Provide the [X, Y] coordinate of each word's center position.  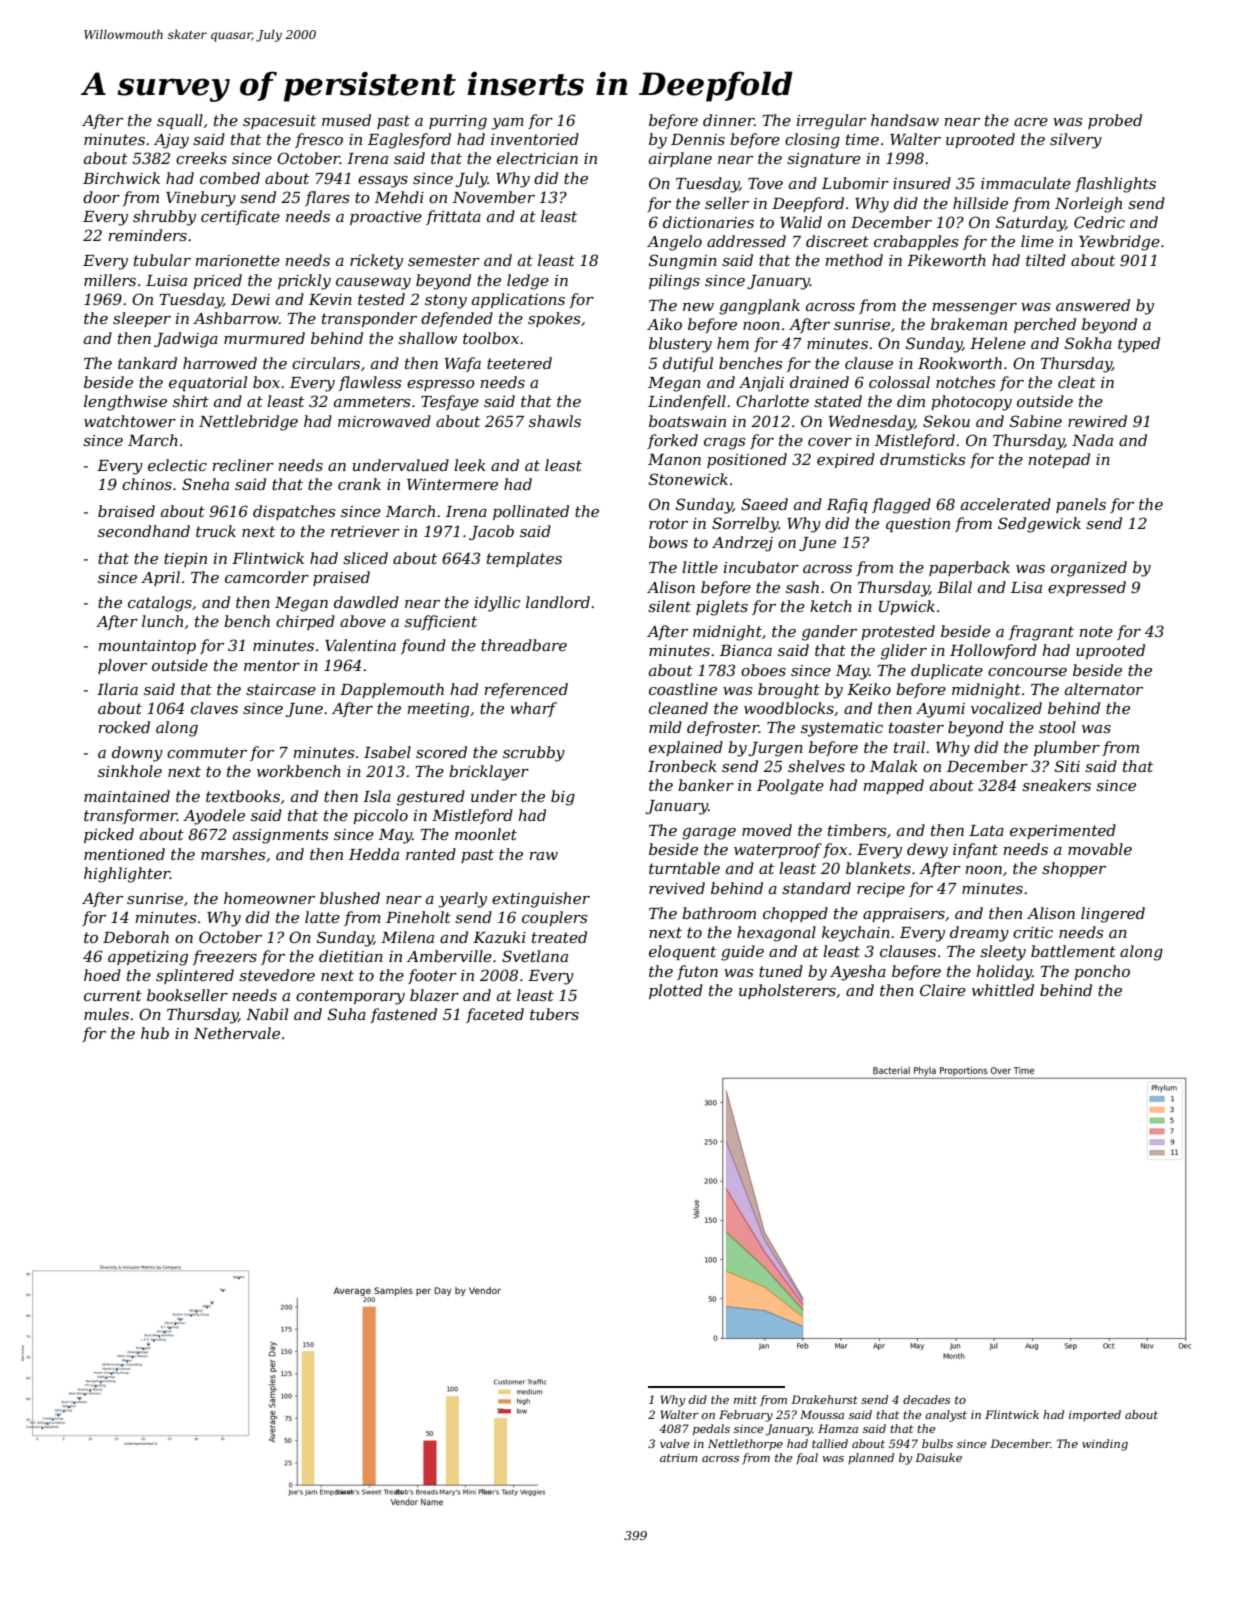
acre [1031, 122]
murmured [264, 338]
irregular [831, 122]
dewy [927, 851]
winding [1105, 1445]
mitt [745, 1399]
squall [180, 121]
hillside [980, 203]
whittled [1003, 990]
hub [155, 1033]
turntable [684, 868]
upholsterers [787, 991]
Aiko [664, 324]
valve [675, 1443]
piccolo [380, 816]
